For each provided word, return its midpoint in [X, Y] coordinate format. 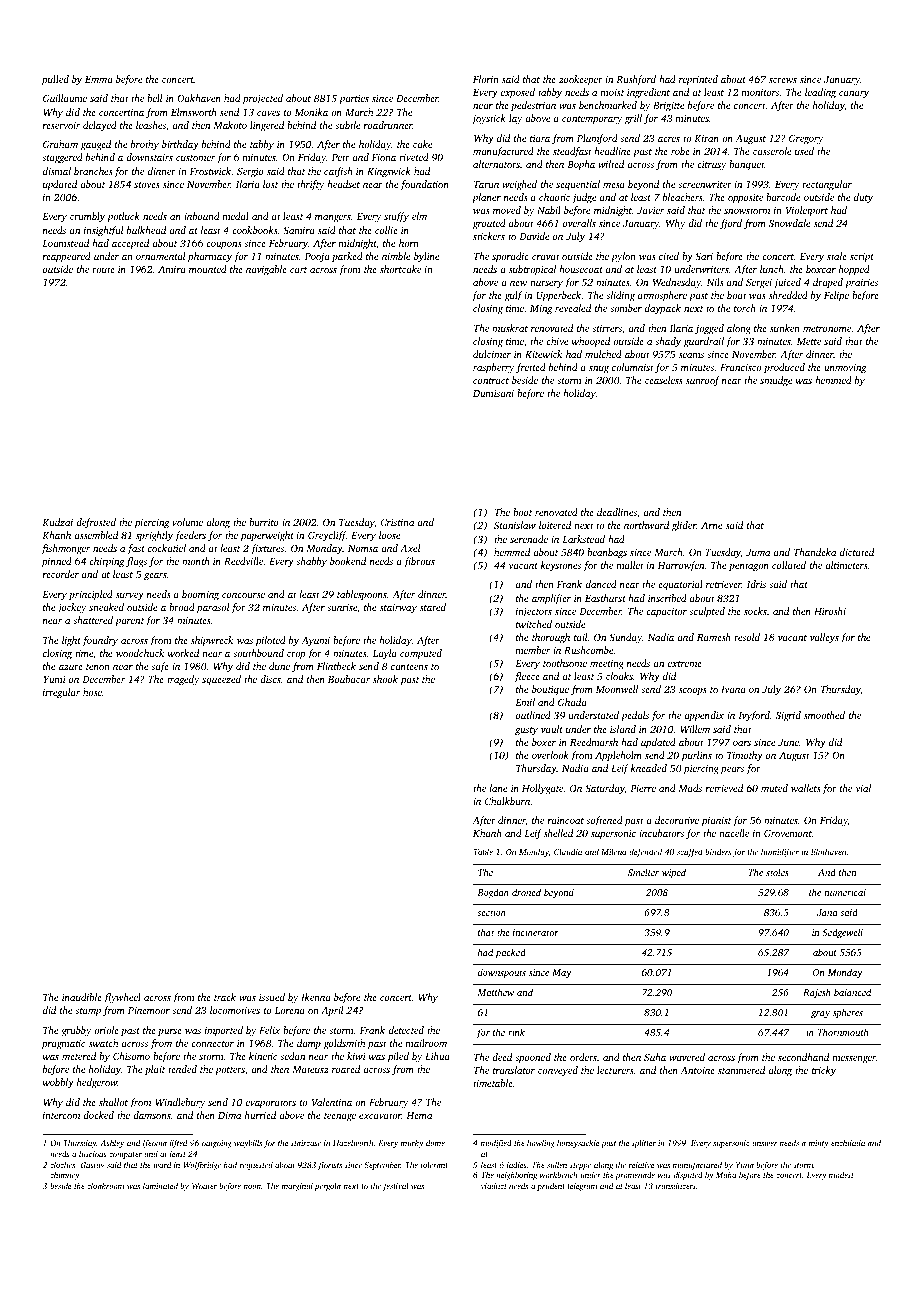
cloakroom [105, 1186]
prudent [551, 1187]
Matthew [495, 992]
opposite [745, 199]
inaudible [82, 997]
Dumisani [493, 393]
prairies [861, 284]
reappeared [67, 257]
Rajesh [817, 993]
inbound [202, 216]
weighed [519, 185]
